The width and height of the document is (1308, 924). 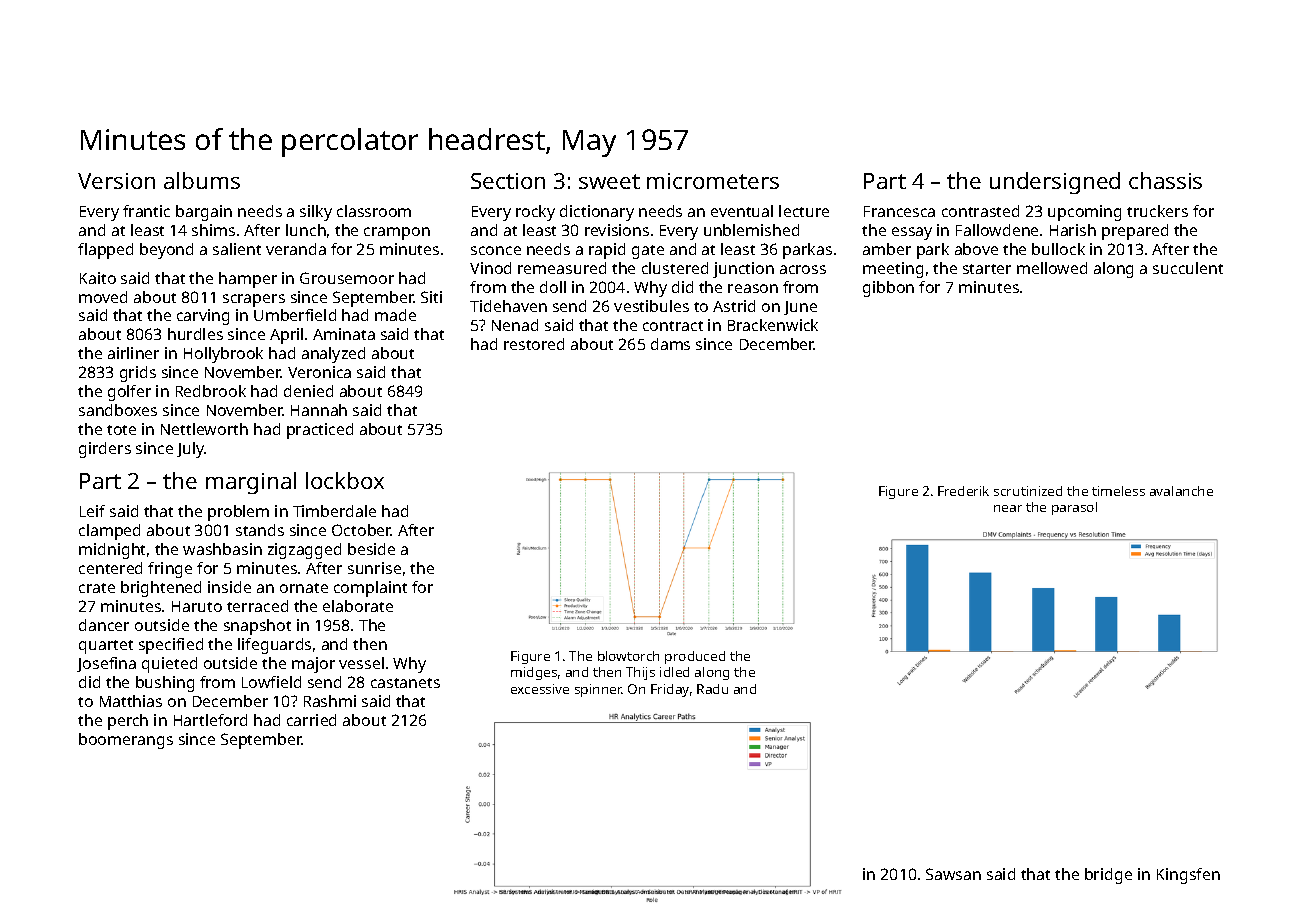 What do you see at coordinates (490, 268) in the document?
I see `Vinod` at bounding box center [490, 268].
